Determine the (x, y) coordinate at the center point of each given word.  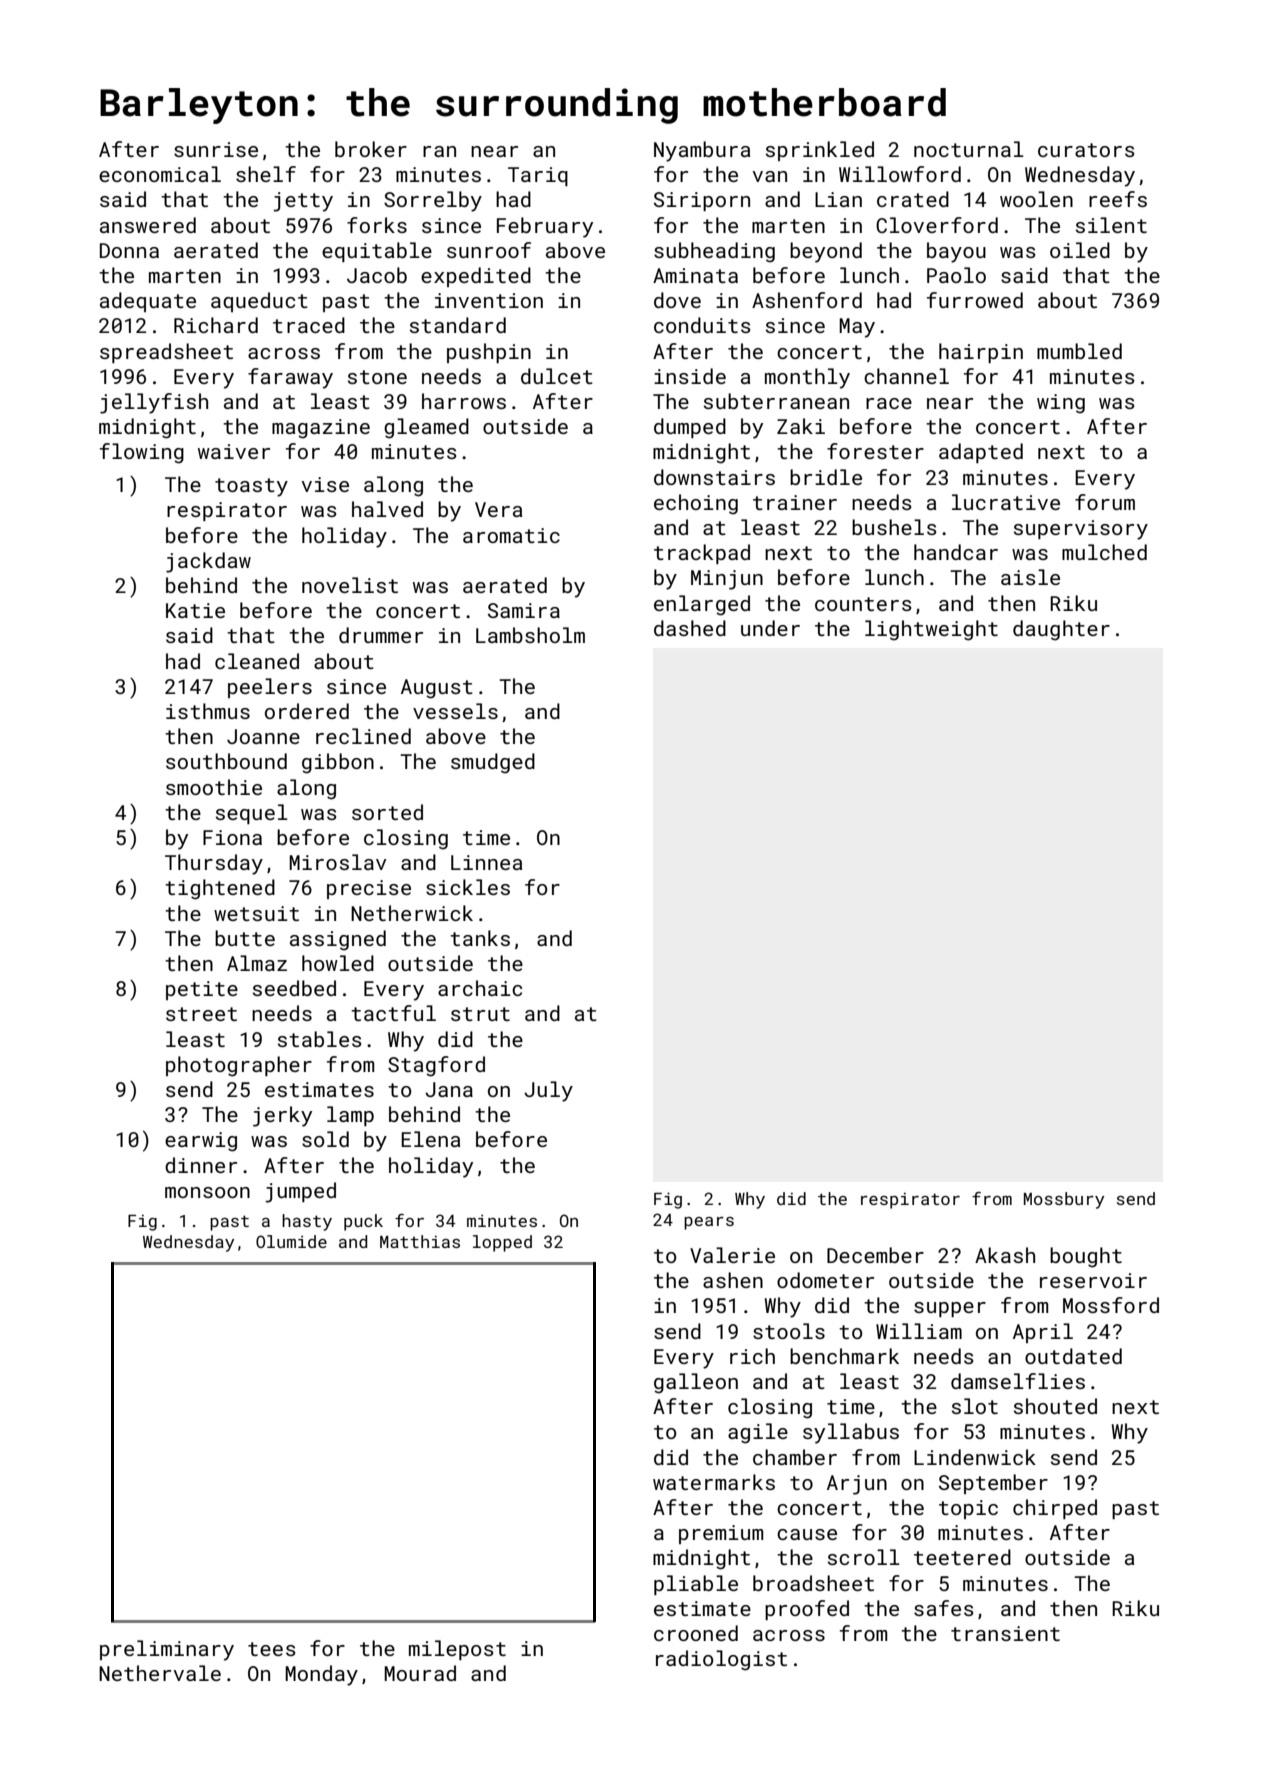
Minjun (727, 580)
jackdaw (208, 562)
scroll (864, 1557)
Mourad (420, 1673)
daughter (1061, 630)
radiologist (721, 1660)
